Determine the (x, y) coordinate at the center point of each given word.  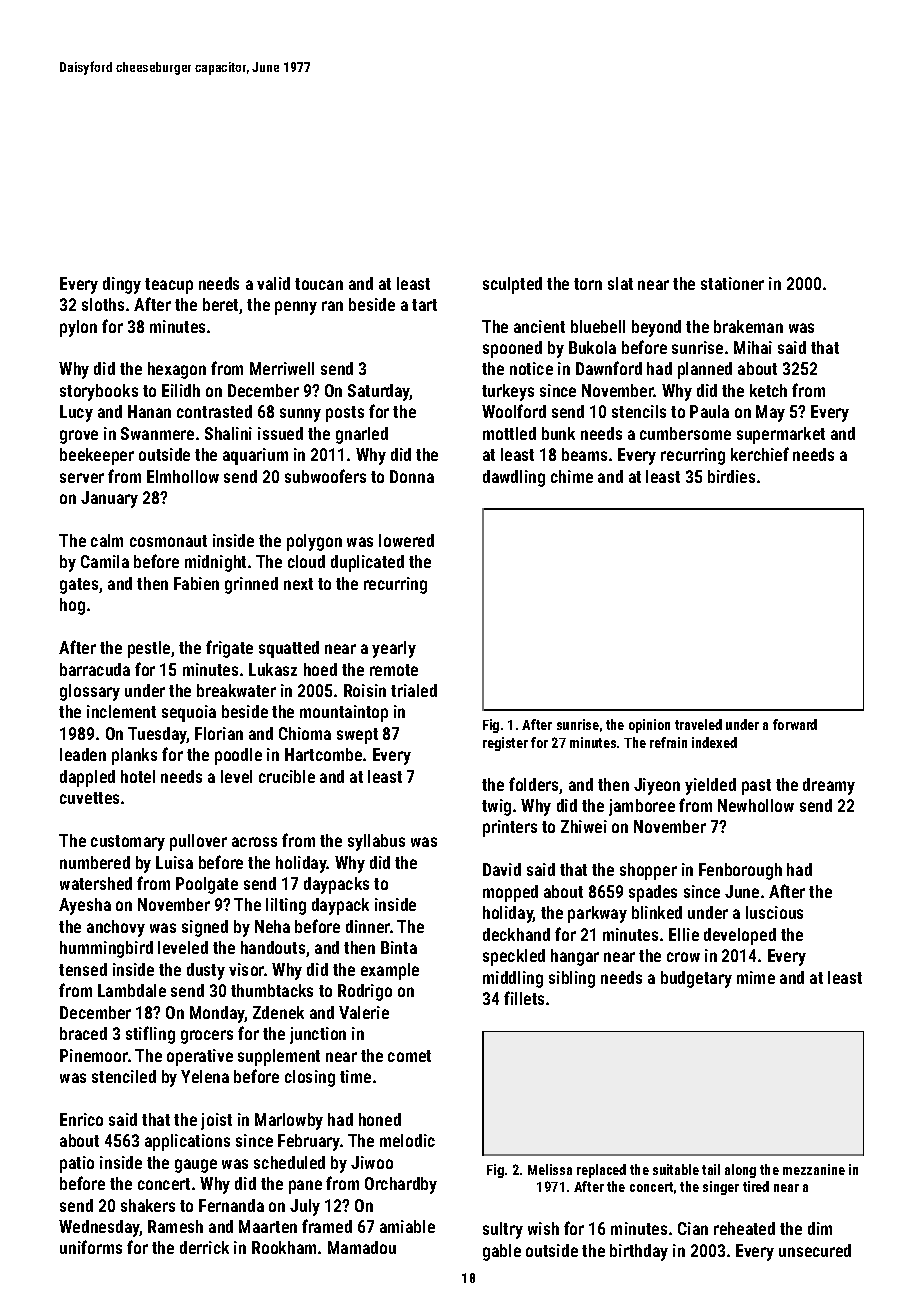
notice (531, 368)
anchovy (116, 928)
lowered (406, 540)
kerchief (760, 454)
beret (220, 304)
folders (534, 785)
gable (502, 1252)
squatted (289, 649)
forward (795, 724)
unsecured (815, 1250)
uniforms (91, 1247)
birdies (731, 476)
